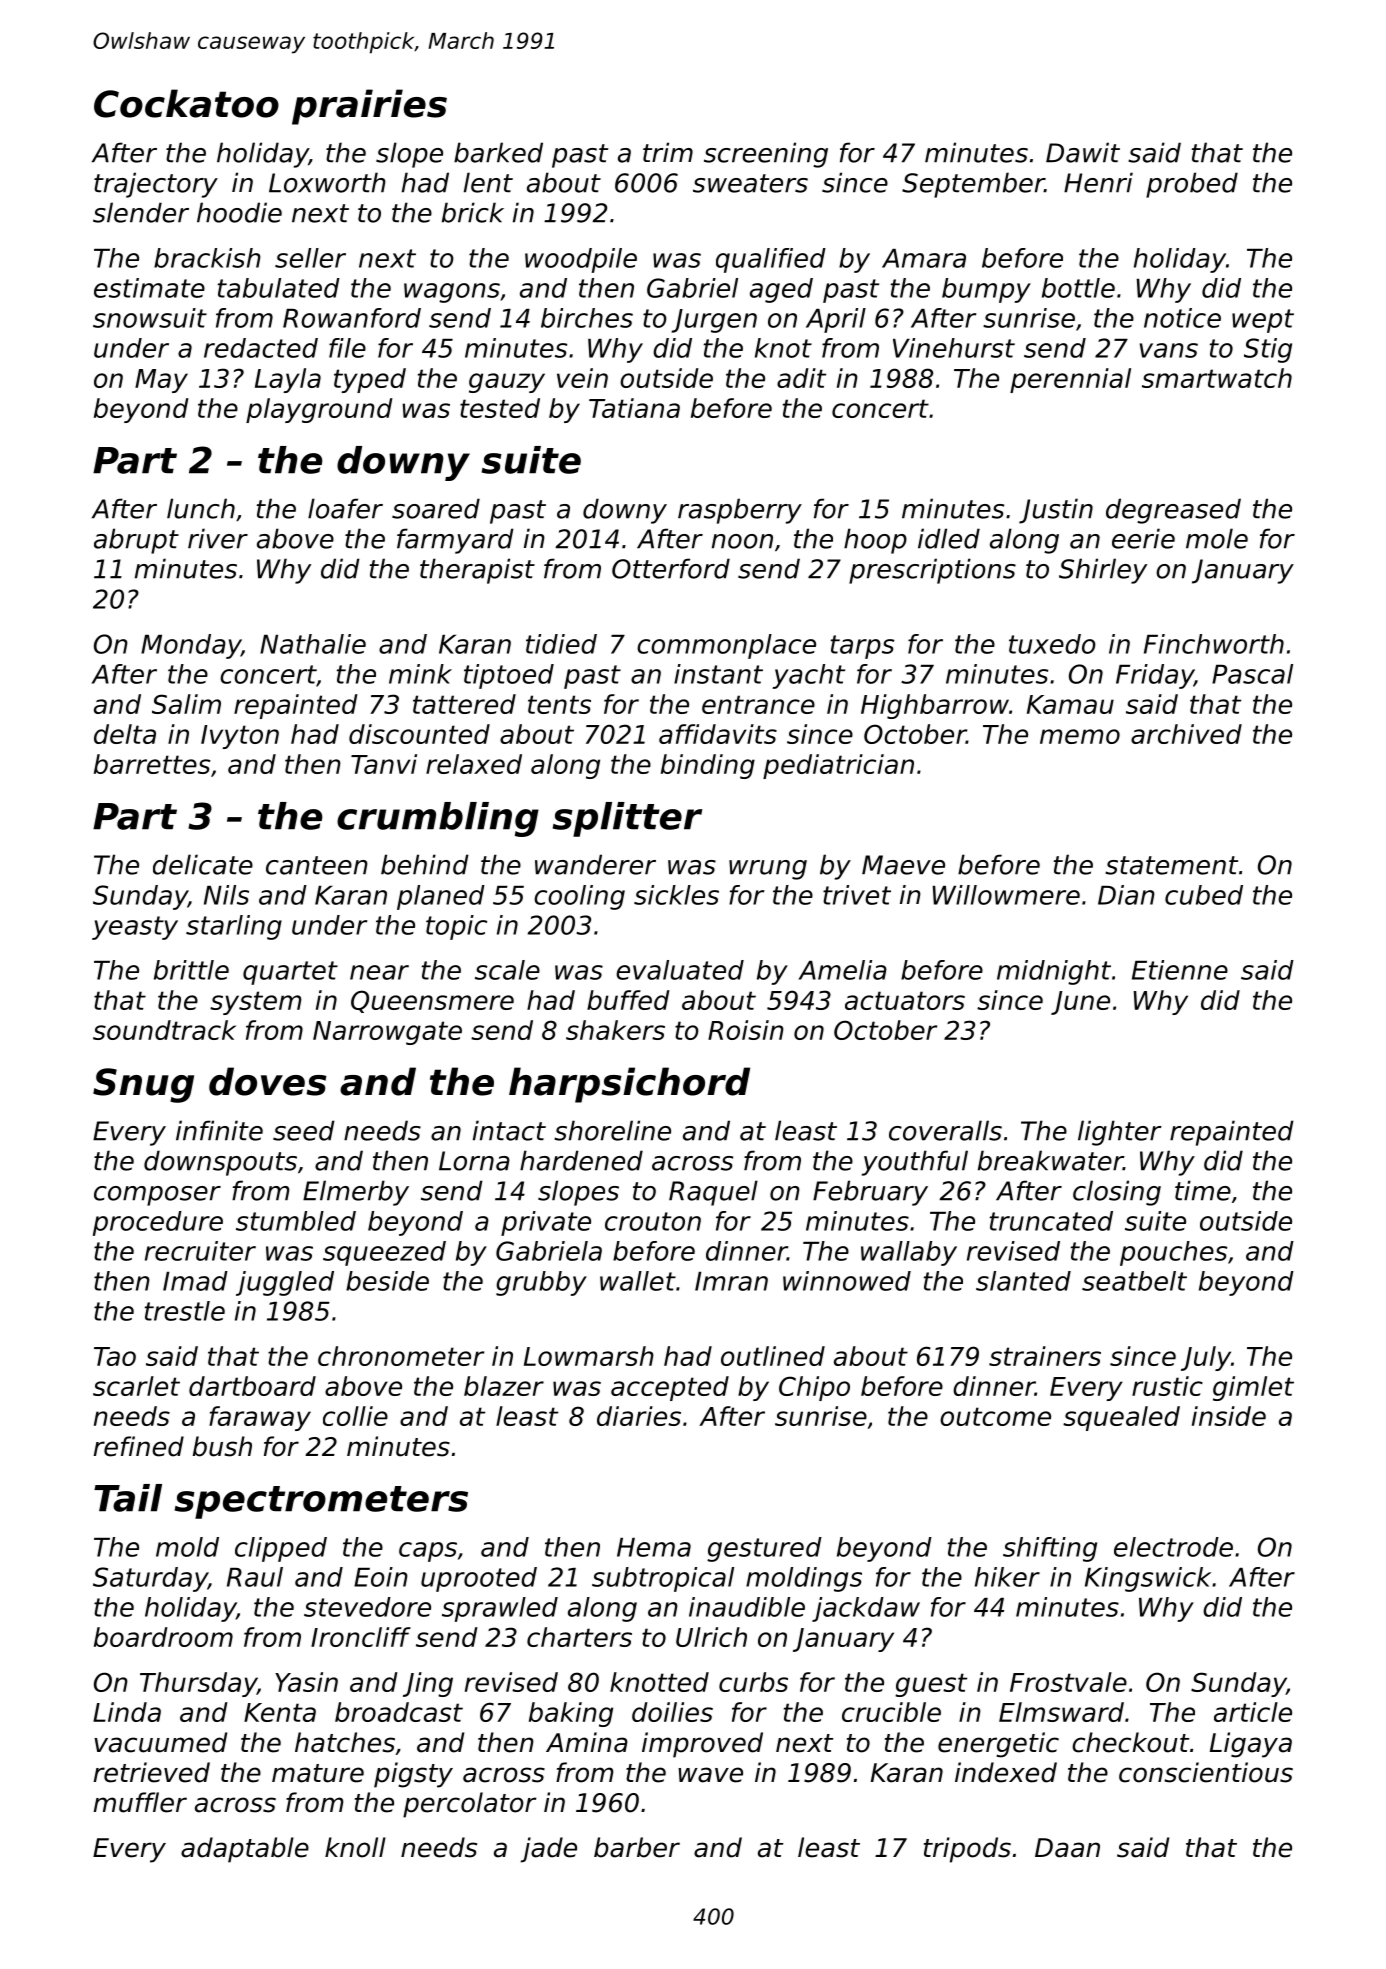 This screenshot has width=1386, height=1969. What do you see at coordinates (1131, 1742) in the screenshot?
I see `checkout` at bounding box center [1131, 1742].
